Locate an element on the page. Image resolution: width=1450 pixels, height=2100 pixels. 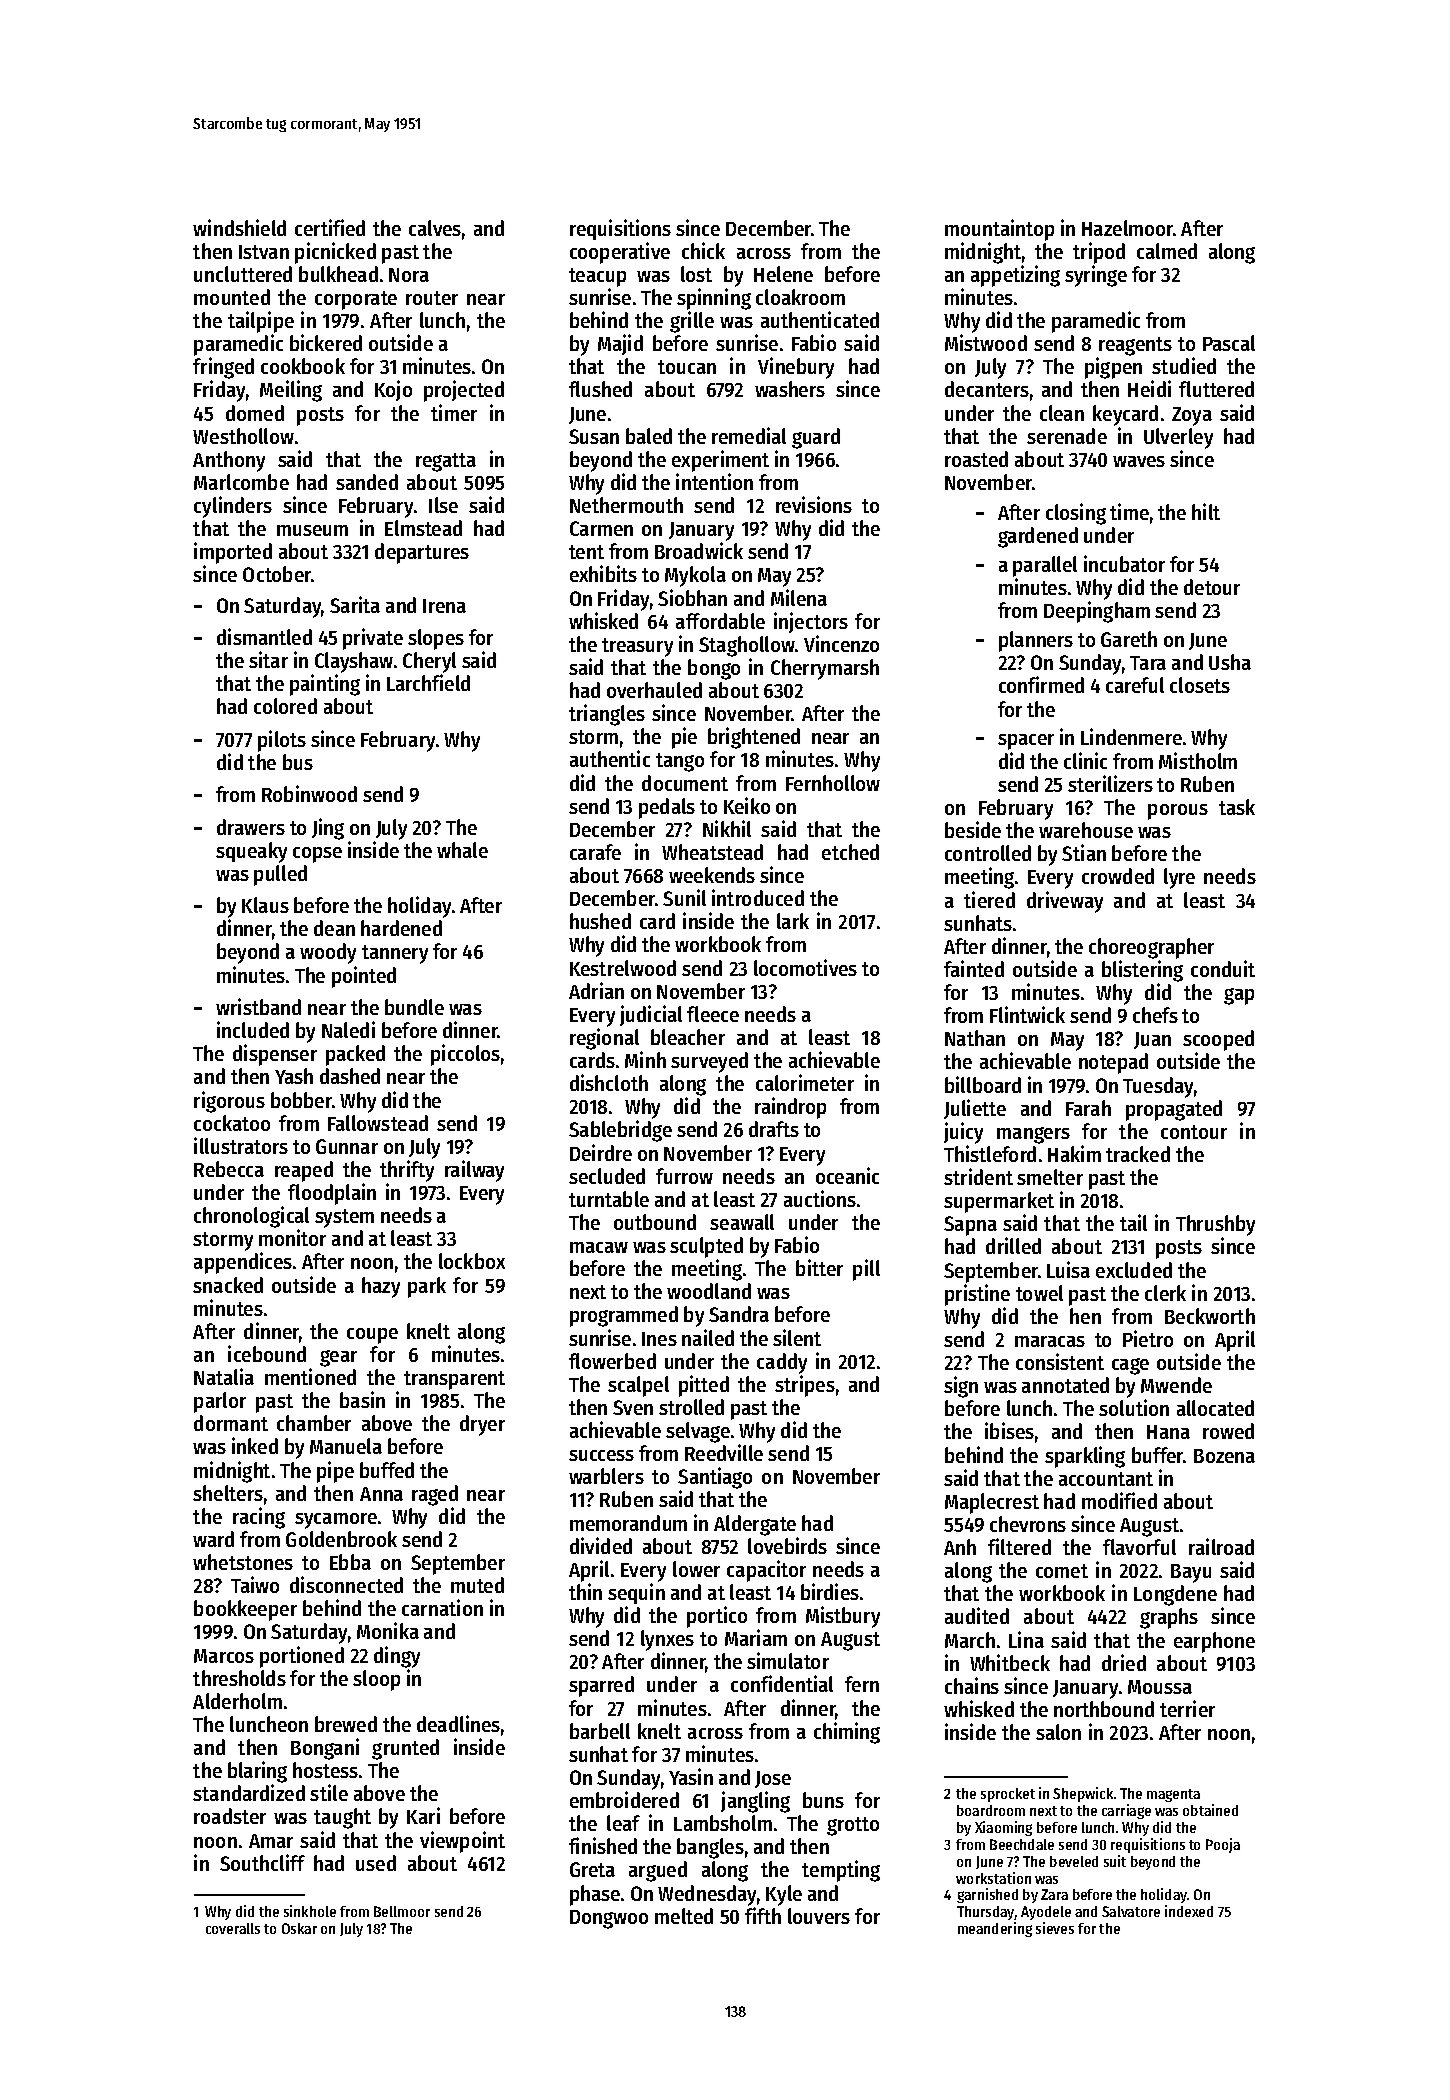
calves is located at coordinates (435, 228).
